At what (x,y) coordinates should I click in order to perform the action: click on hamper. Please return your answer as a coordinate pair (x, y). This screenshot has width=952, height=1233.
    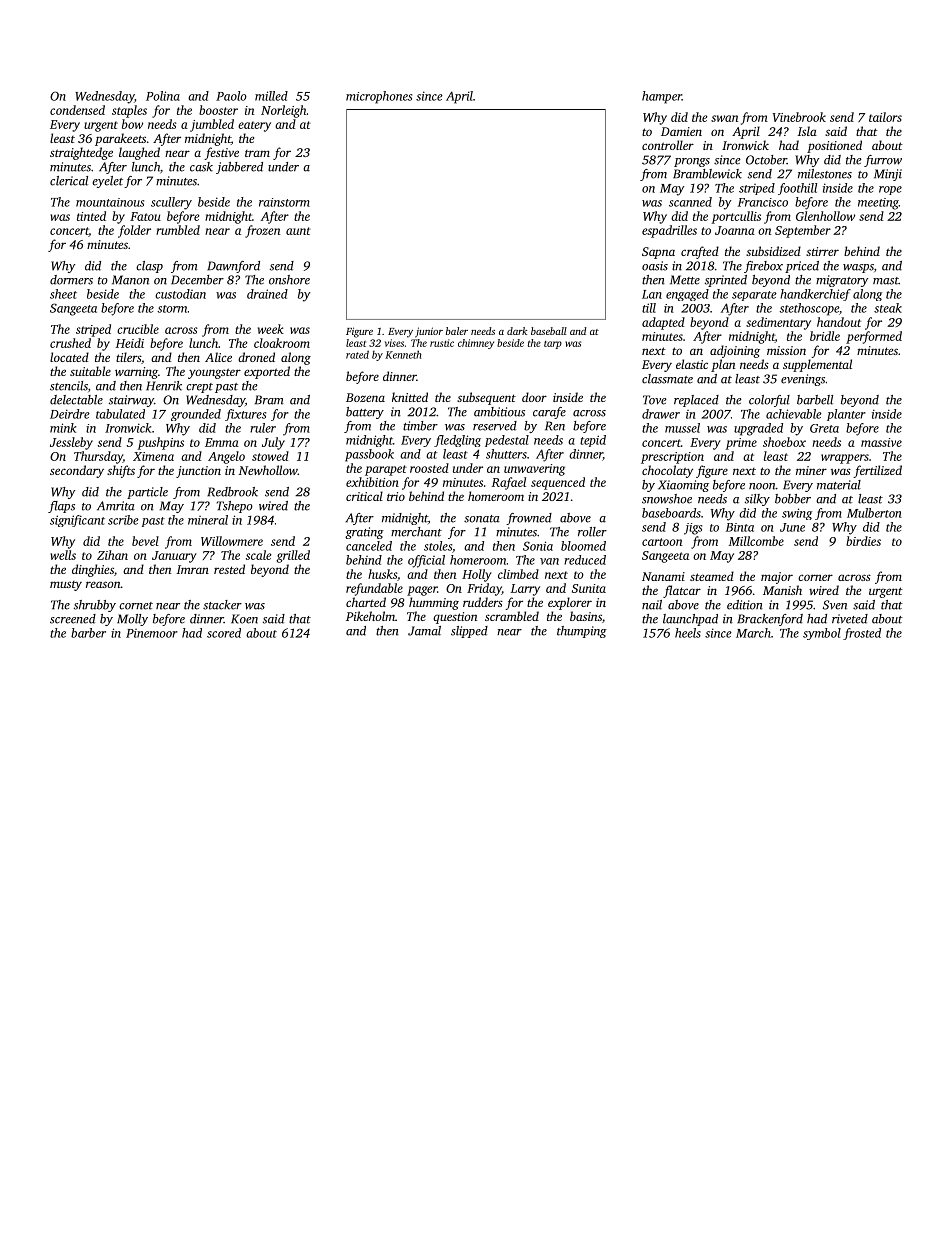
    Looking at the image, I should click on (662, 97).
